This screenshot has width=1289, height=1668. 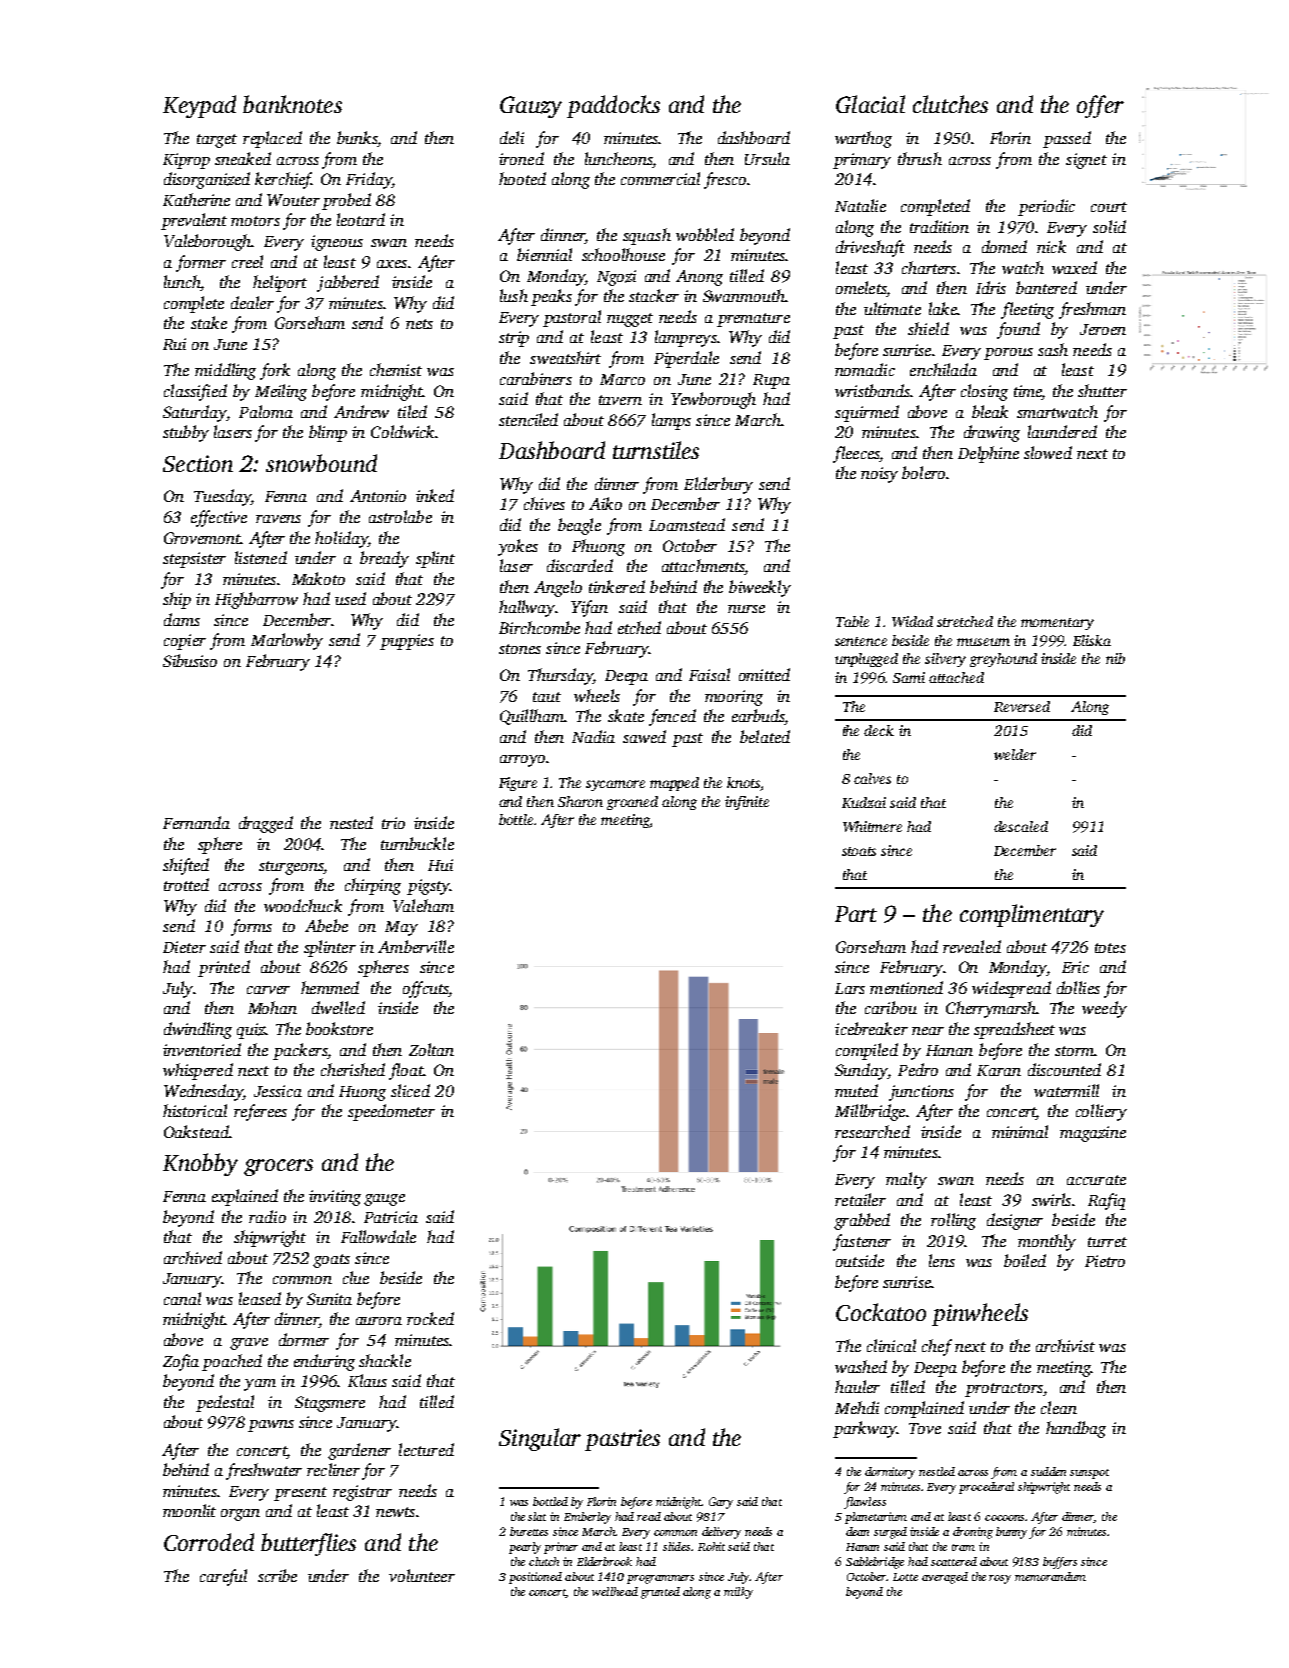 I want to click on stenciled, so click(x=528, y=419).
